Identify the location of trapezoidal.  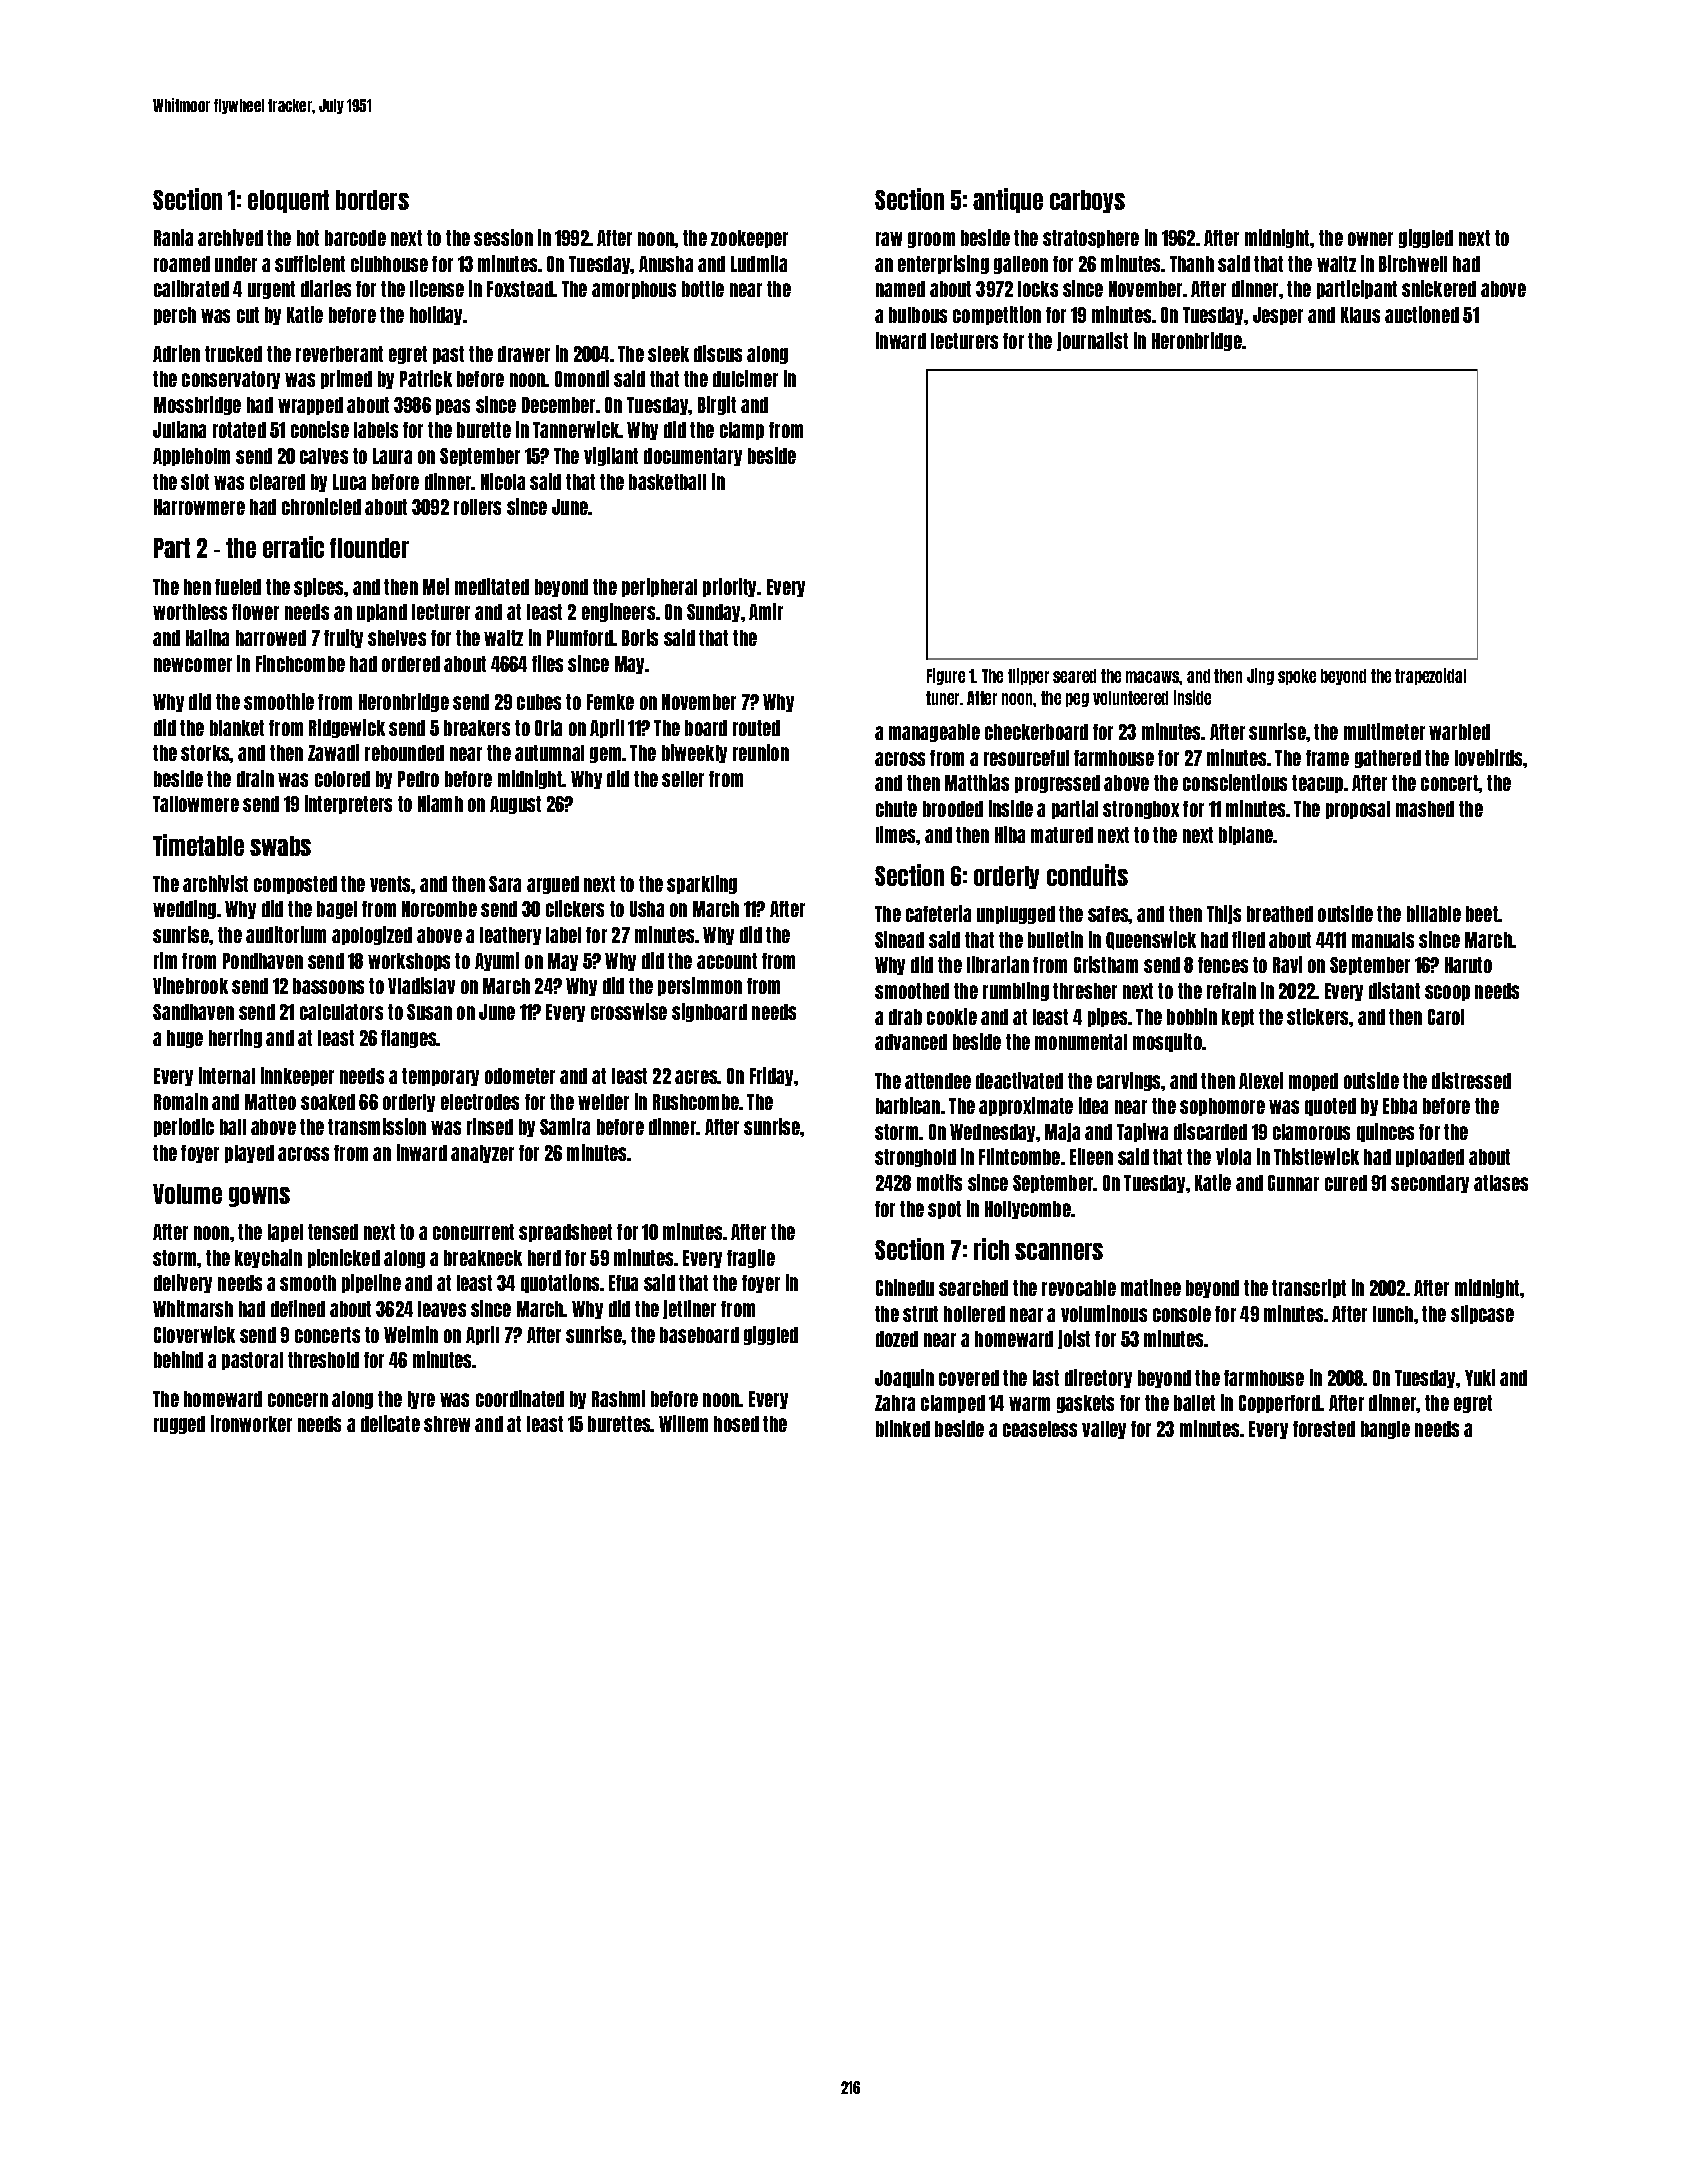
(1430, 676).
